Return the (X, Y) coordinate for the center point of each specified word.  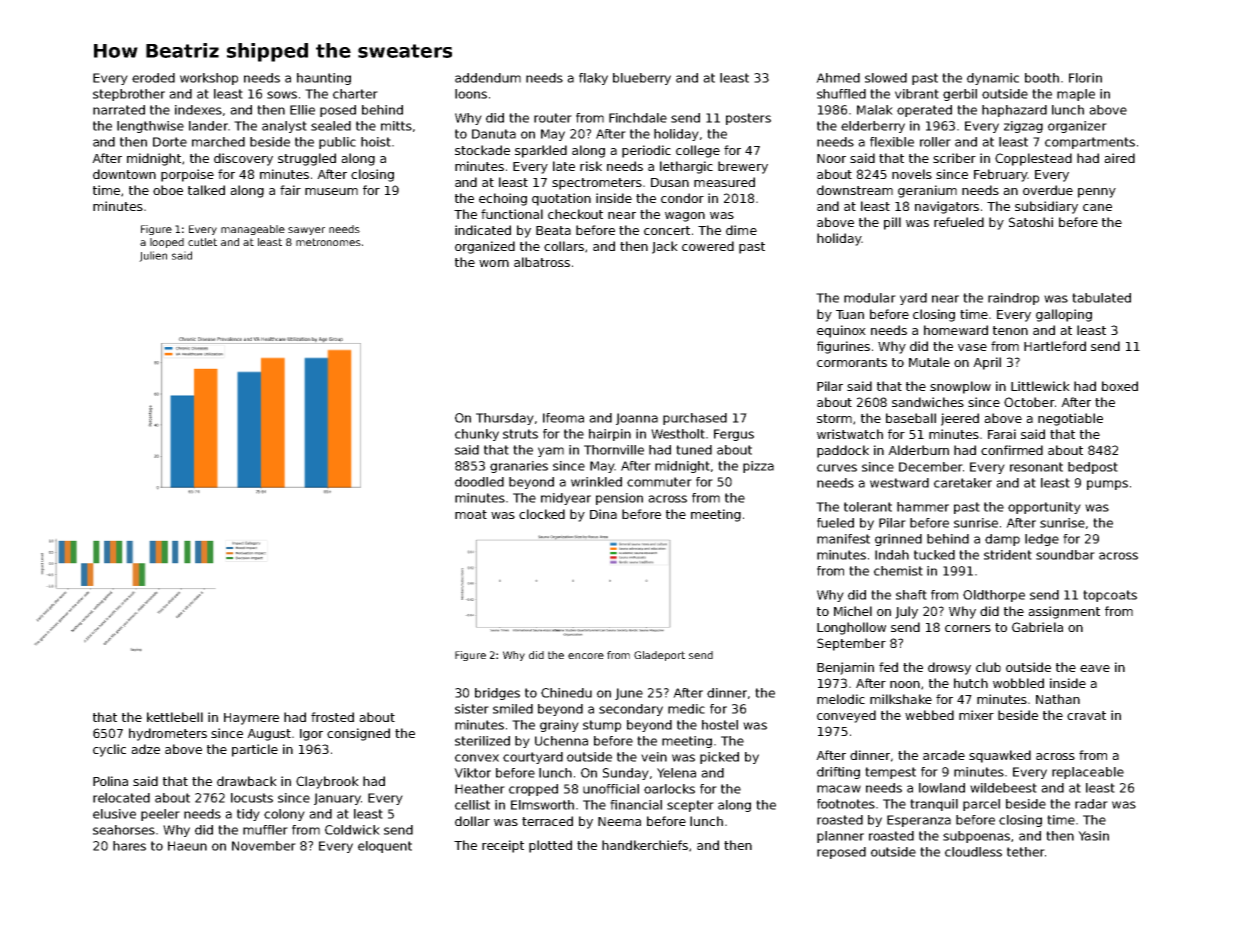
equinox (841, 331)
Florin (1085, 78)
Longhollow (851, 628)
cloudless (973, 852)
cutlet (202, 242)
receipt (503, 846)
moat (471, 514)
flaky (593, 79)
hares (129, 846)
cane (1097, 207)
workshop (209, 79)
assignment (1064, 612)
